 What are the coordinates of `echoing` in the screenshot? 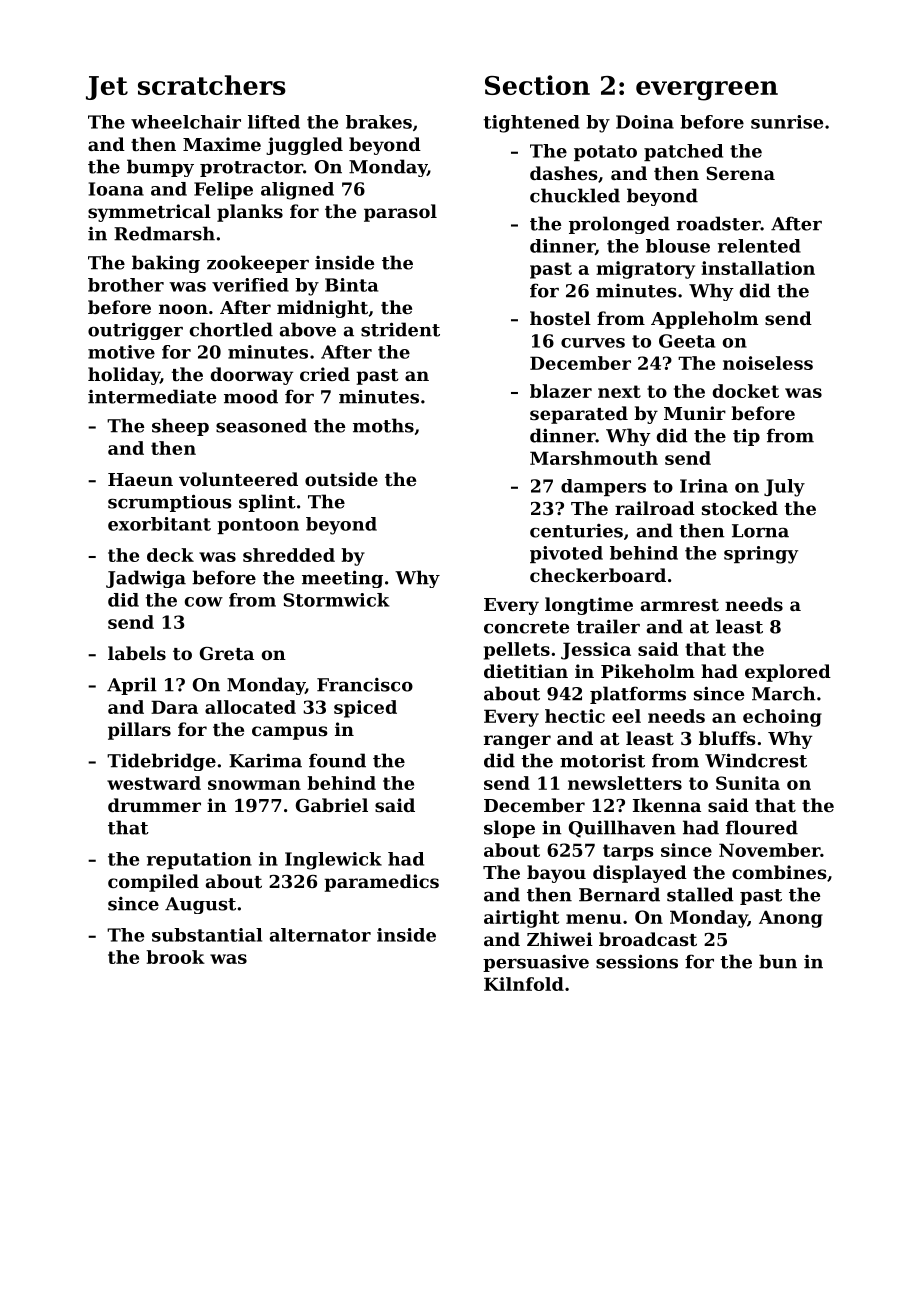 It's located at (782, 718).
